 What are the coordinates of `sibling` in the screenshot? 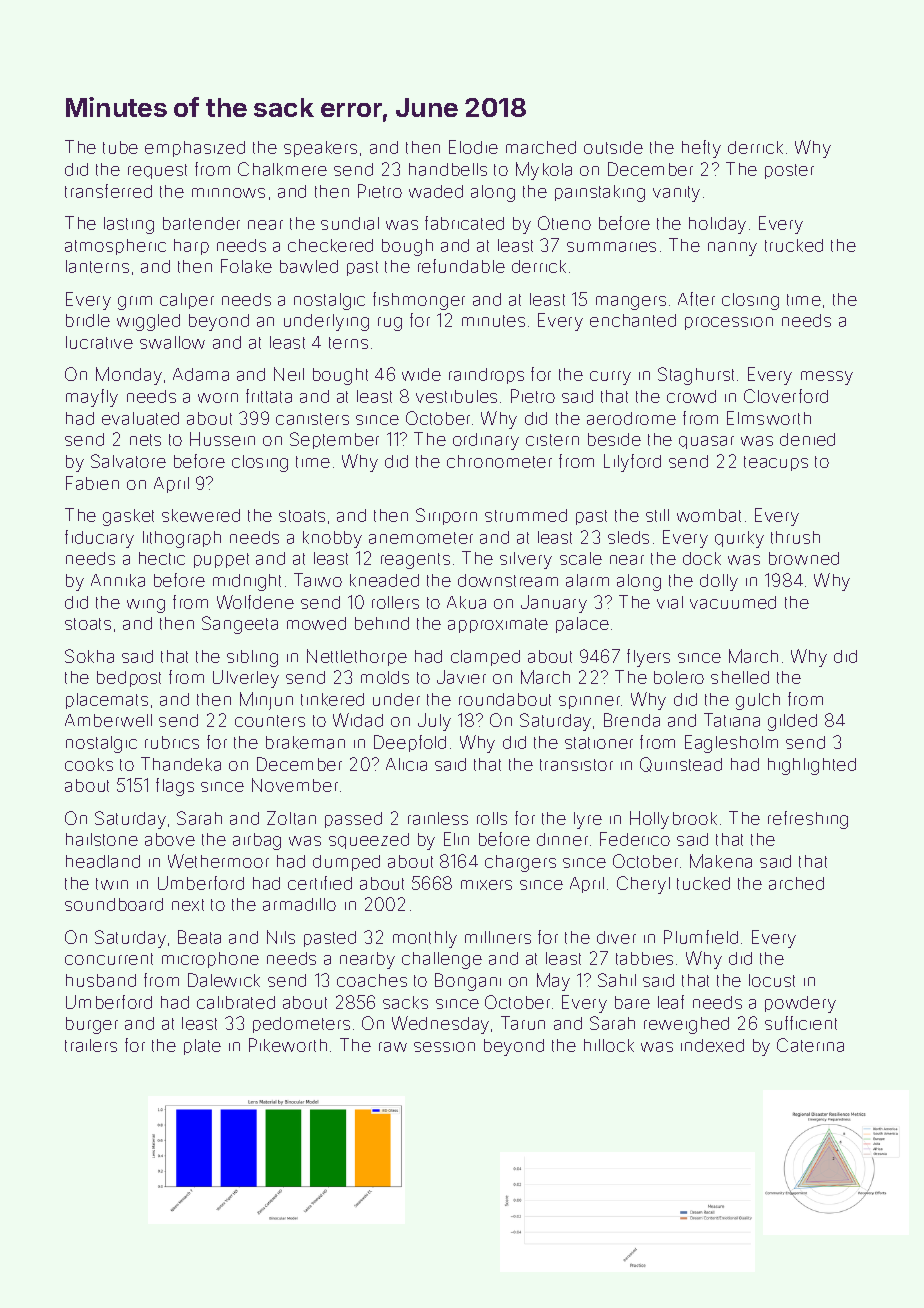 It's located at (252, 658).
